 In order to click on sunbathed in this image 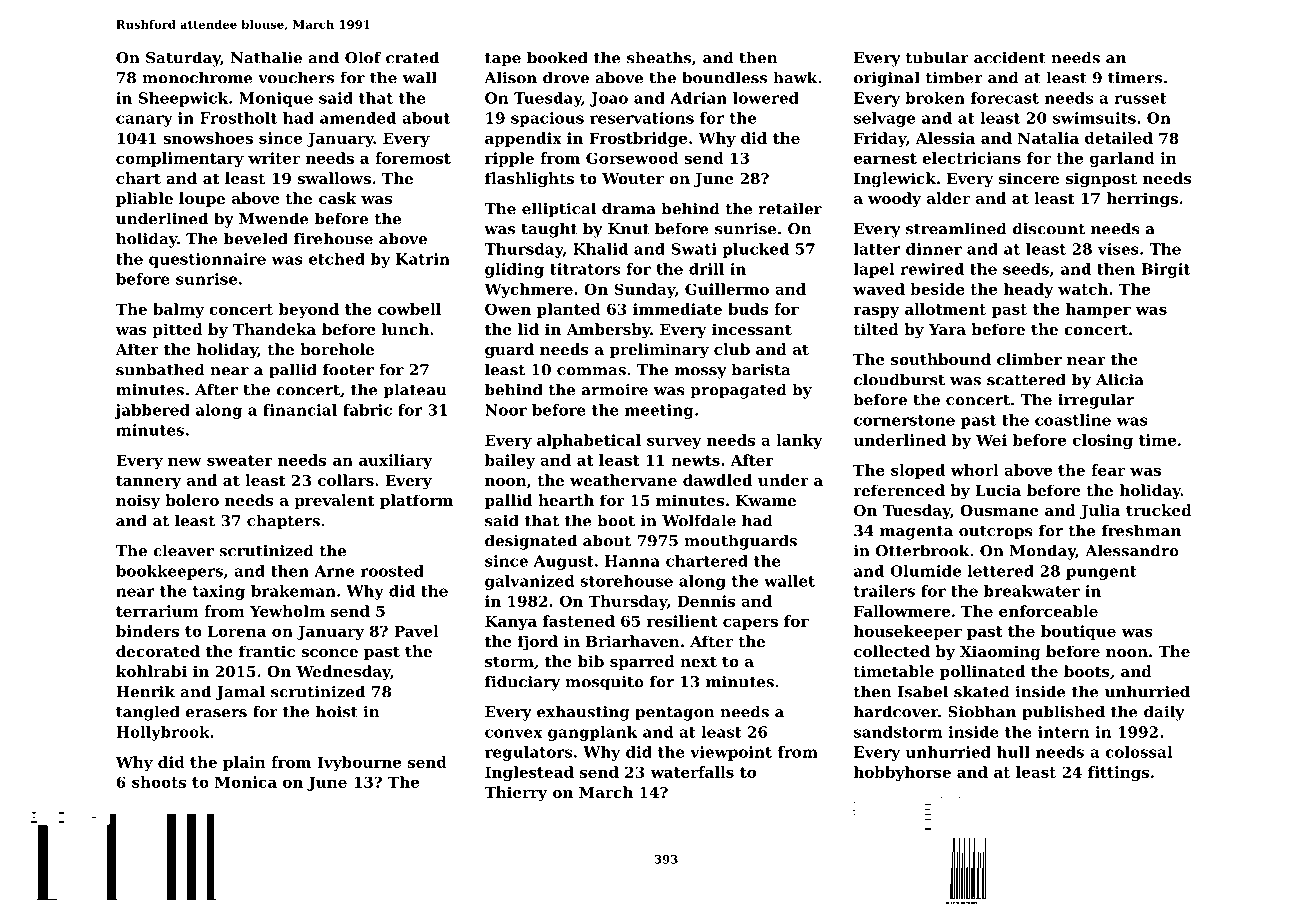, I will do `click(160, 369)`.
